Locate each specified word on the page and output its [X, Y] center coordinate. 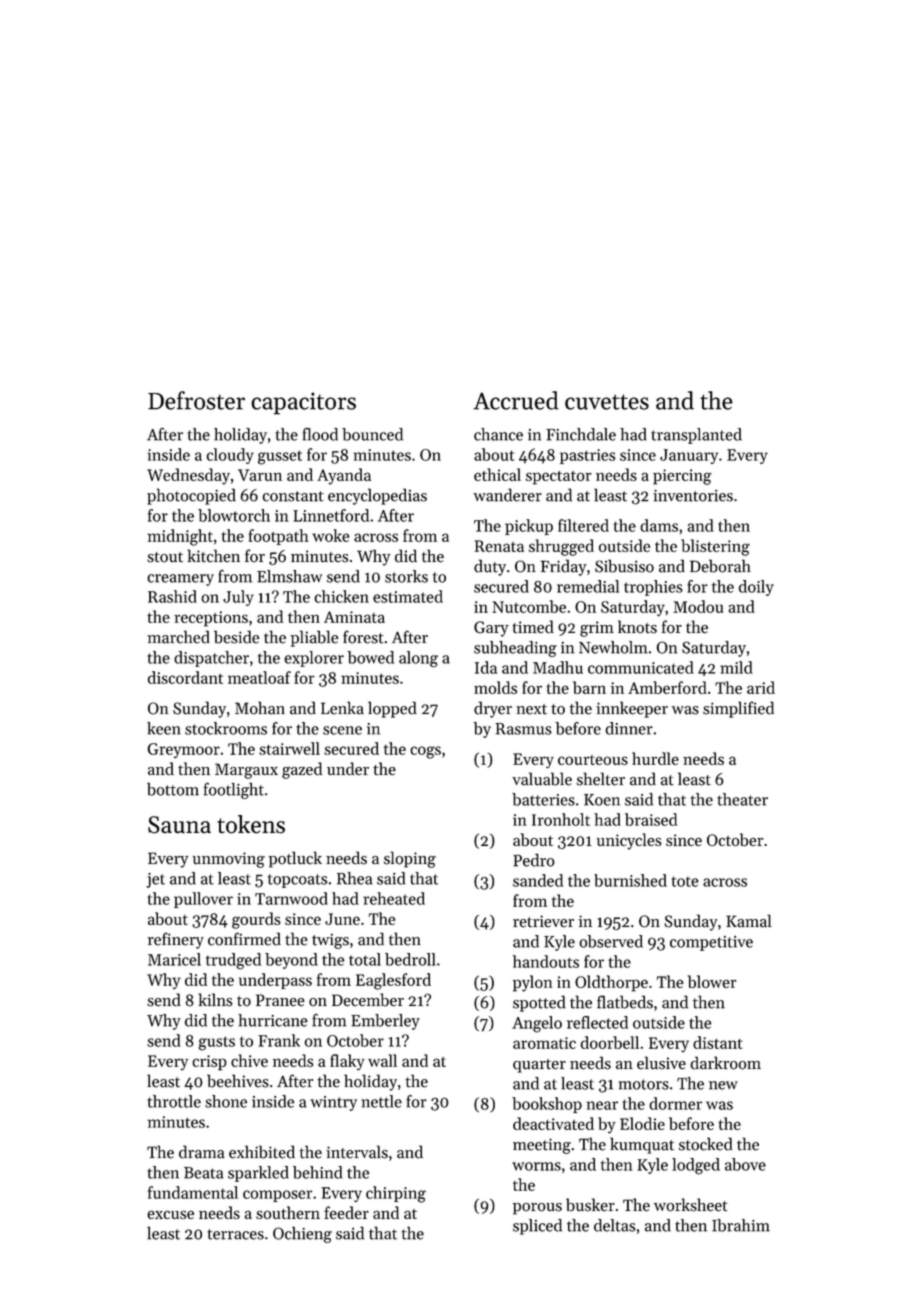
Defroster [196, 400]
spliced [537, 1227]
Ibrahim [741, 1225]
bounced [372, 434]
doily [756, 588]
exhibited [262, 1152]
